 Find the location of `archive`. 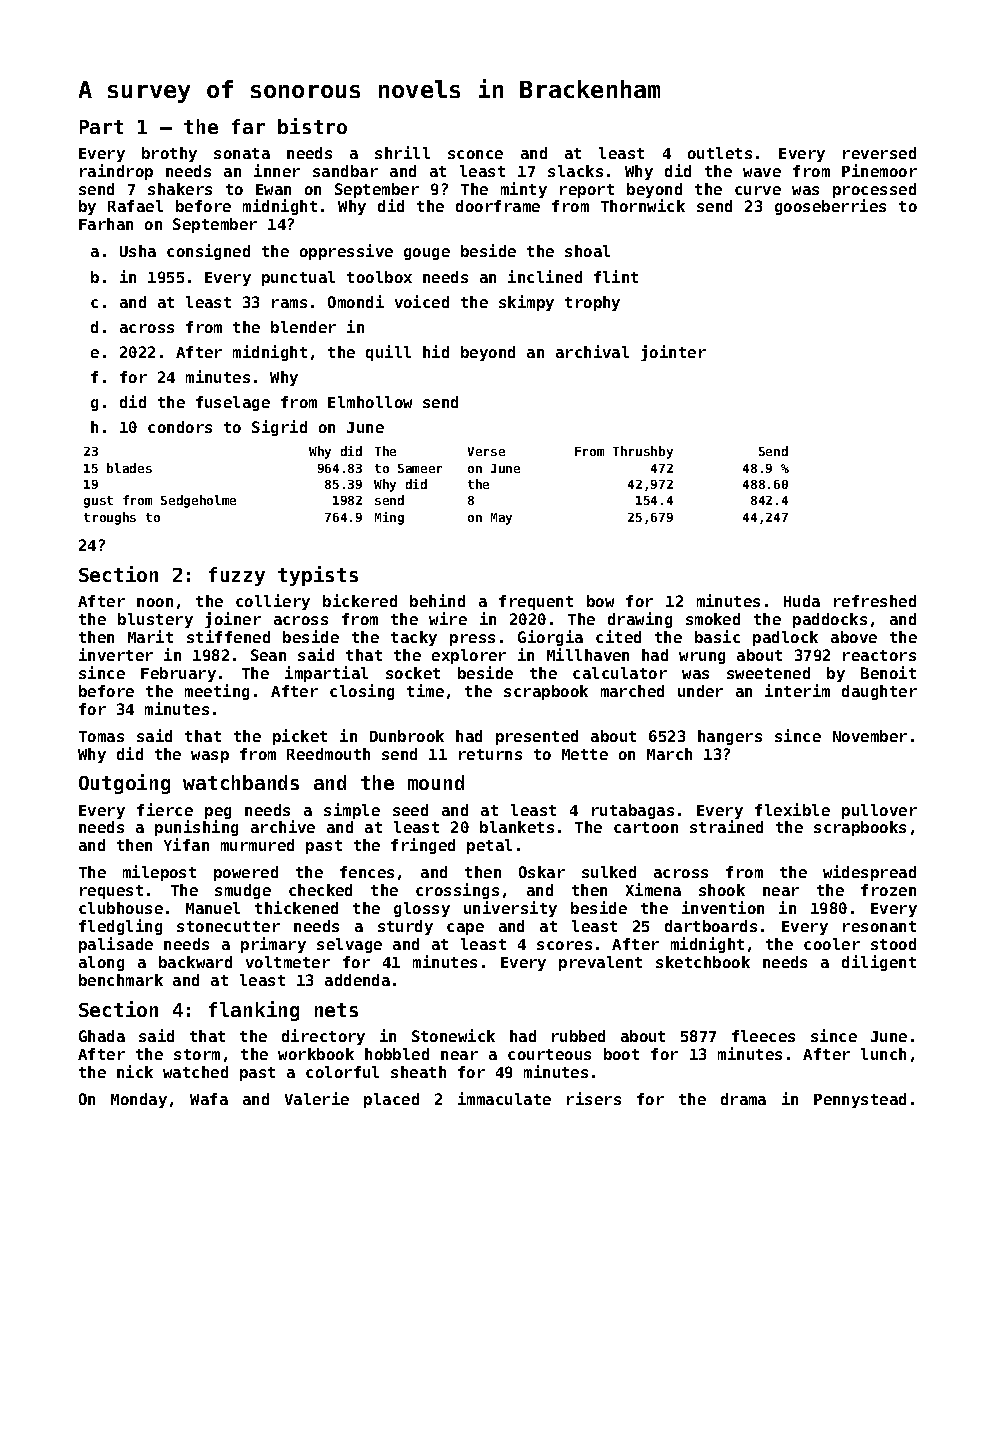

archive is located at coordinates (283, 826).
